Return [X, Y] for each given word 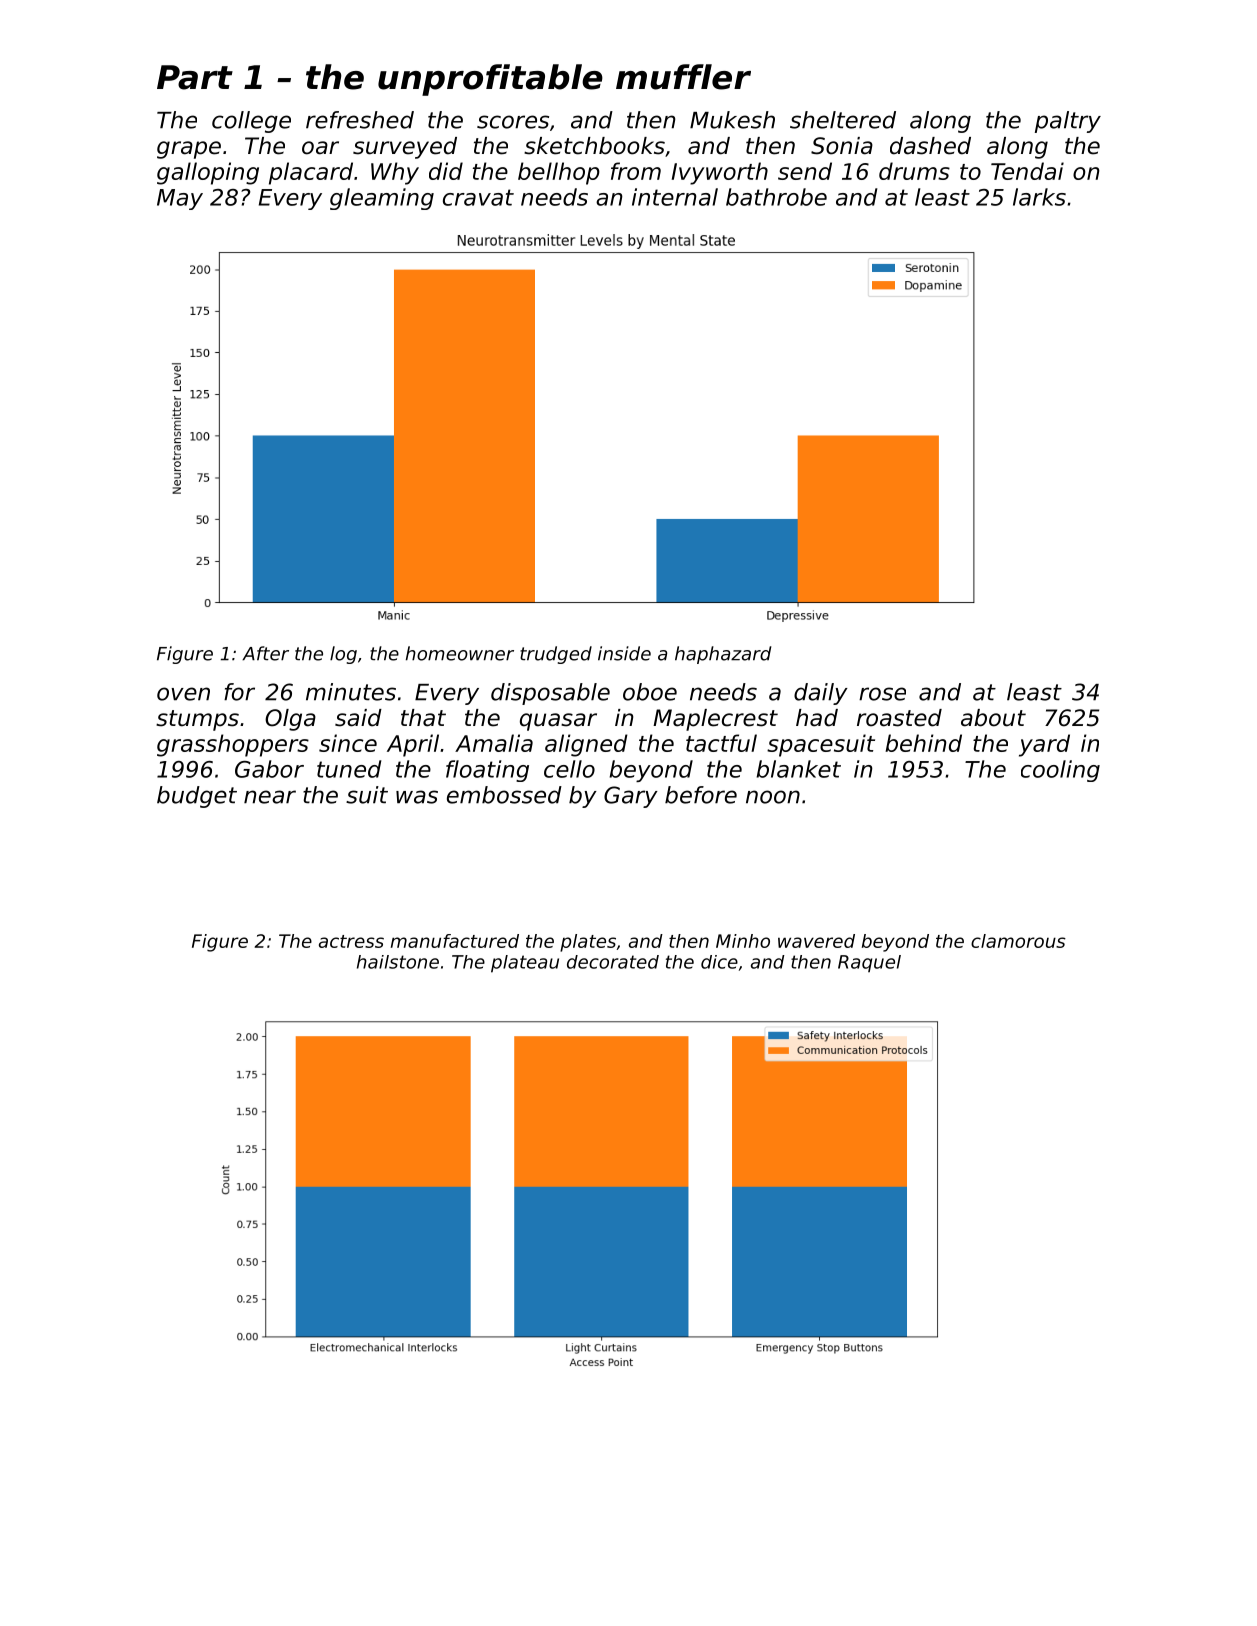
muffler [683, 77]
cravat [478, 197]
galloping [208, 173]
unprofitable [490, 80]
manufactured [455, 941]
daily [821, 694]
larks [1039, 197]
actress [351, 941]
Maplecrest [715, 720]
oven [183, 694]
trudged [556, 655]
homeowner [460, 653]
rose [882, 694]
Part [195, 77]
